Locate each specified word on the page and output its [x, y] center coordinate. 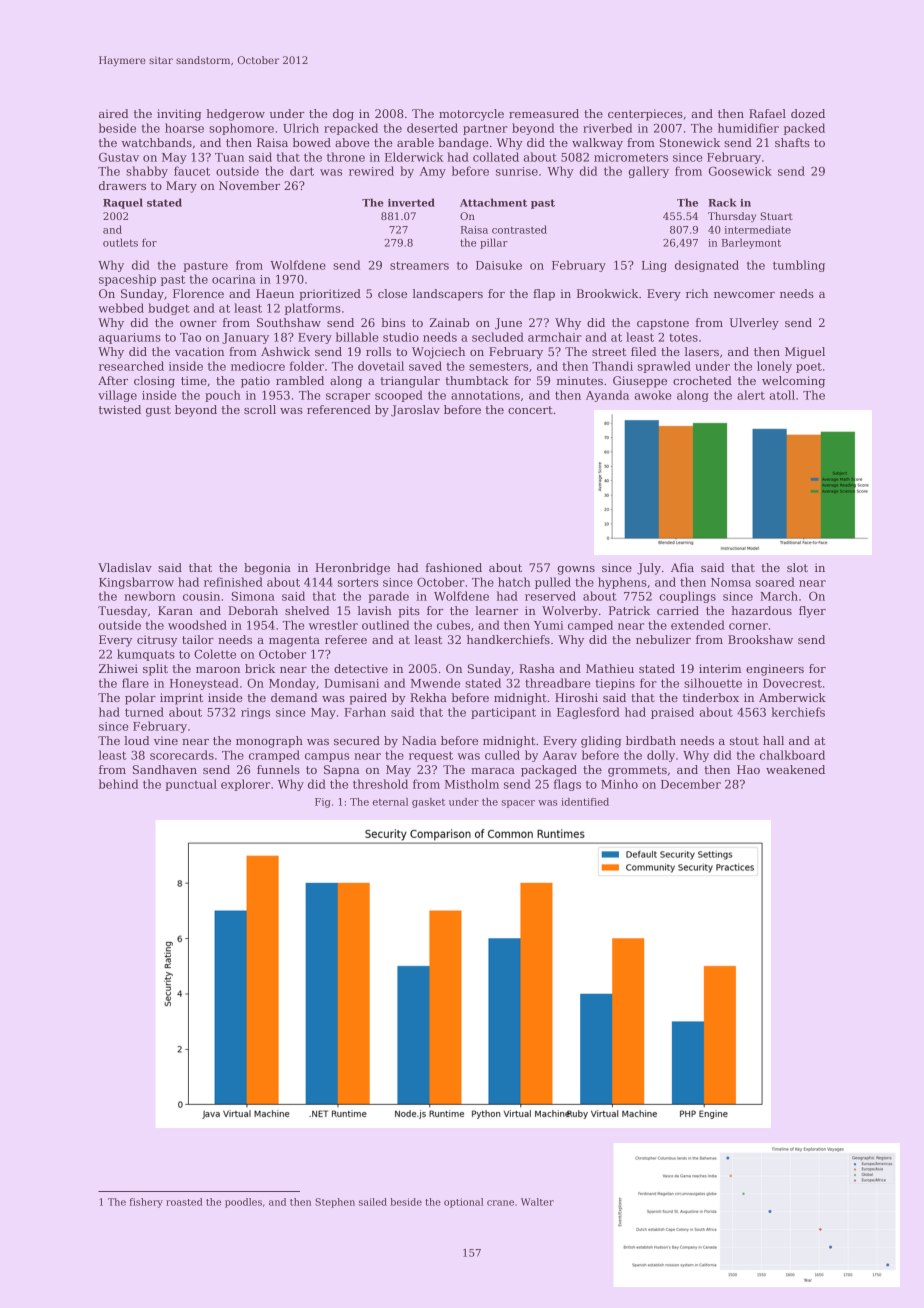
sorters [358, 582]
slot [797, 567]
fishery [146, 1203]
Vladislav [125, 567]
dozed [808, 113]
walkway [597, 144]
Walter [537, 1202]
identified [585, 802]
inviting [179, 115]
